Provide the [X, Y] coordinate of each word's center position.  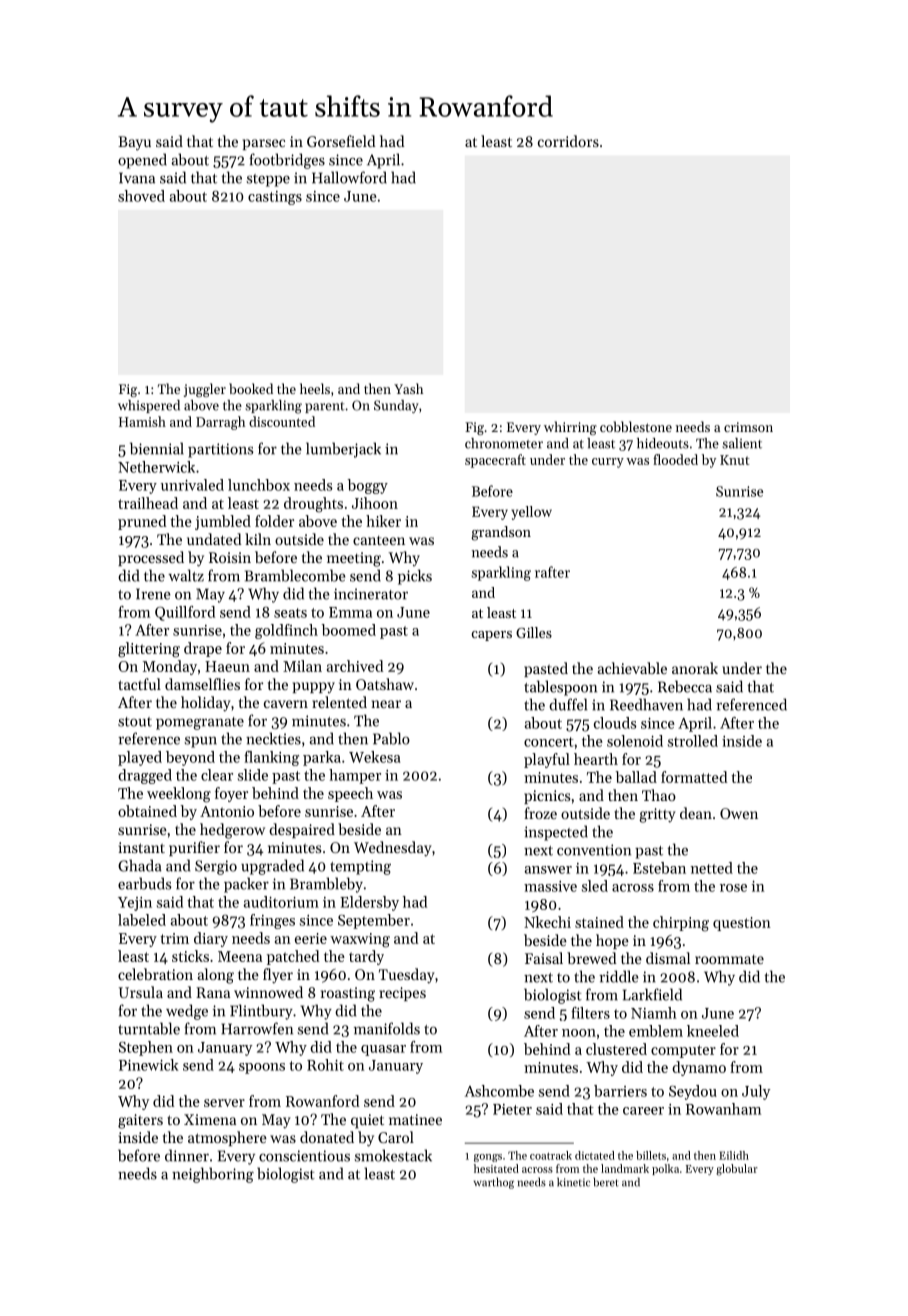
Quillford [185, 613]
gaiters [140, 1121]
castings [275, 198]
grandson [501, 533]
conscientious [304, 1156]
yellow [531, 513]
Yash [408, 388]
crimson [748, 427]
